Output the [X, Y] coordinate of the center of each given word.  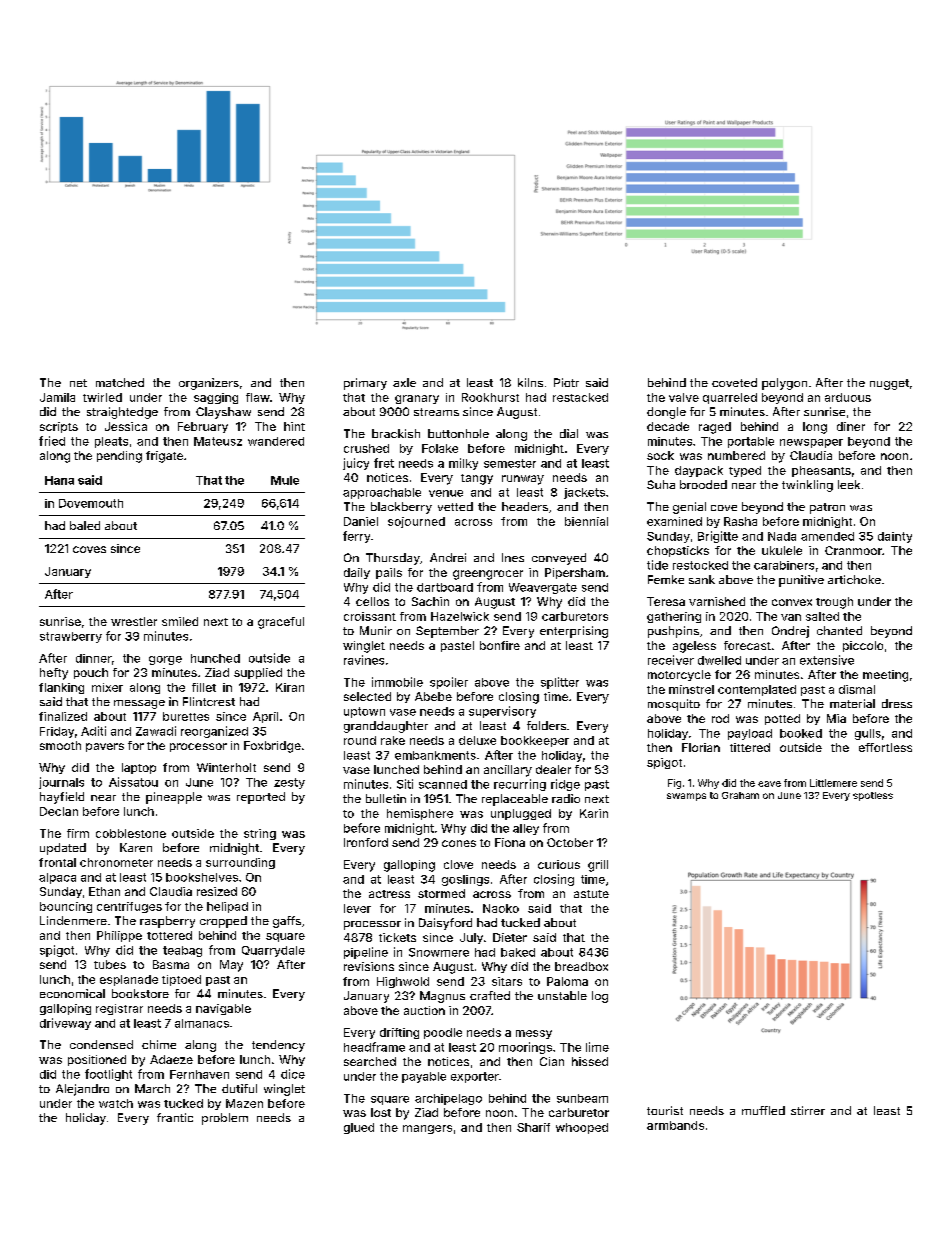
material [852, 703]
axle [404, 382]
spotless [873, 796]
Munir [376, 630]
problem [225, 1119]
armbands [675, 1125]
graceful [281, 623]
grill [598, 866]
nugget [889, 384]
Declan [59, 811]
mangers [427, 1129]
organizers [209, 384]
